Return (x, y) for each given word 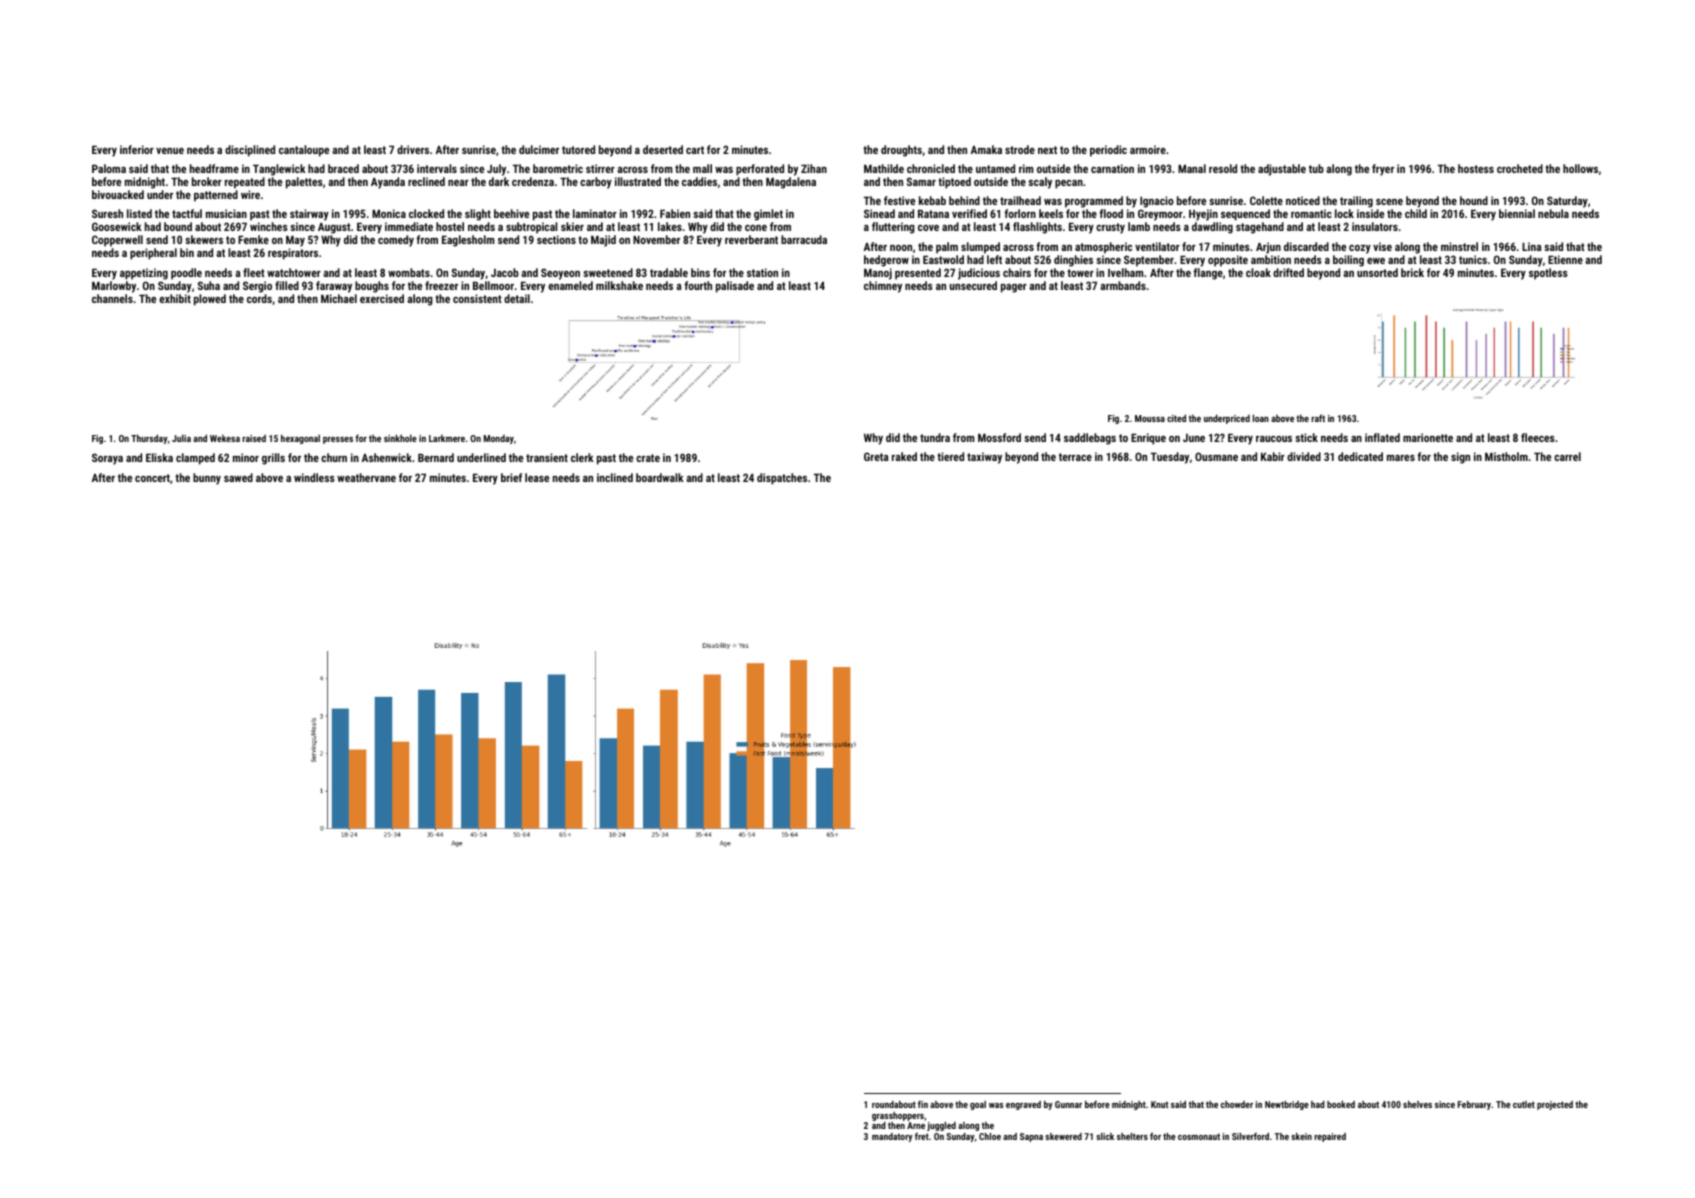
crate (648, 458)
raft (1318, 418)
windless (314, 477)
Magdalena (791, 183)
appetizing (144, 274)
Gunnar (1068, 1104)
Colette (1266, 200)
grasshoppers (898, 1116)
